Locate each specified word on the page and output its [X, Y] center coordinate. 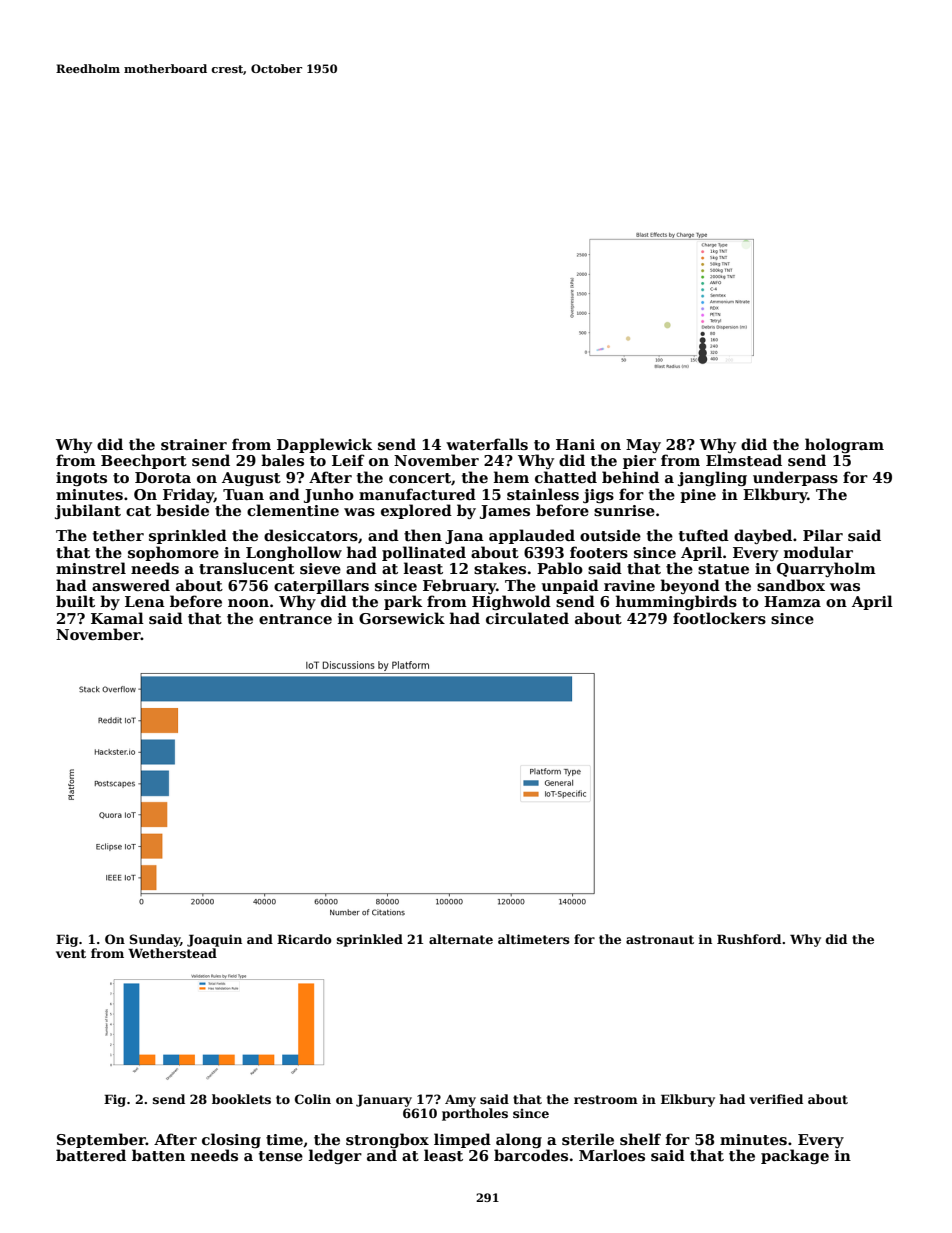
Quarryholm [826, 569]
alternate [461, 939]
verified [776, 1099]
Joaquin [214, 940]
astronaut [660, 939]
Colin [313, 1099]
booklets [241, 1099]
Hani [575, 444]
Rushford [749, 939]
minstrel [91, 568]
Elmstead [744, 460]
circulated [527, 618]
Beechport [144, 461]
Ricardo [304, 939]
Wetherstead [172, 953]
